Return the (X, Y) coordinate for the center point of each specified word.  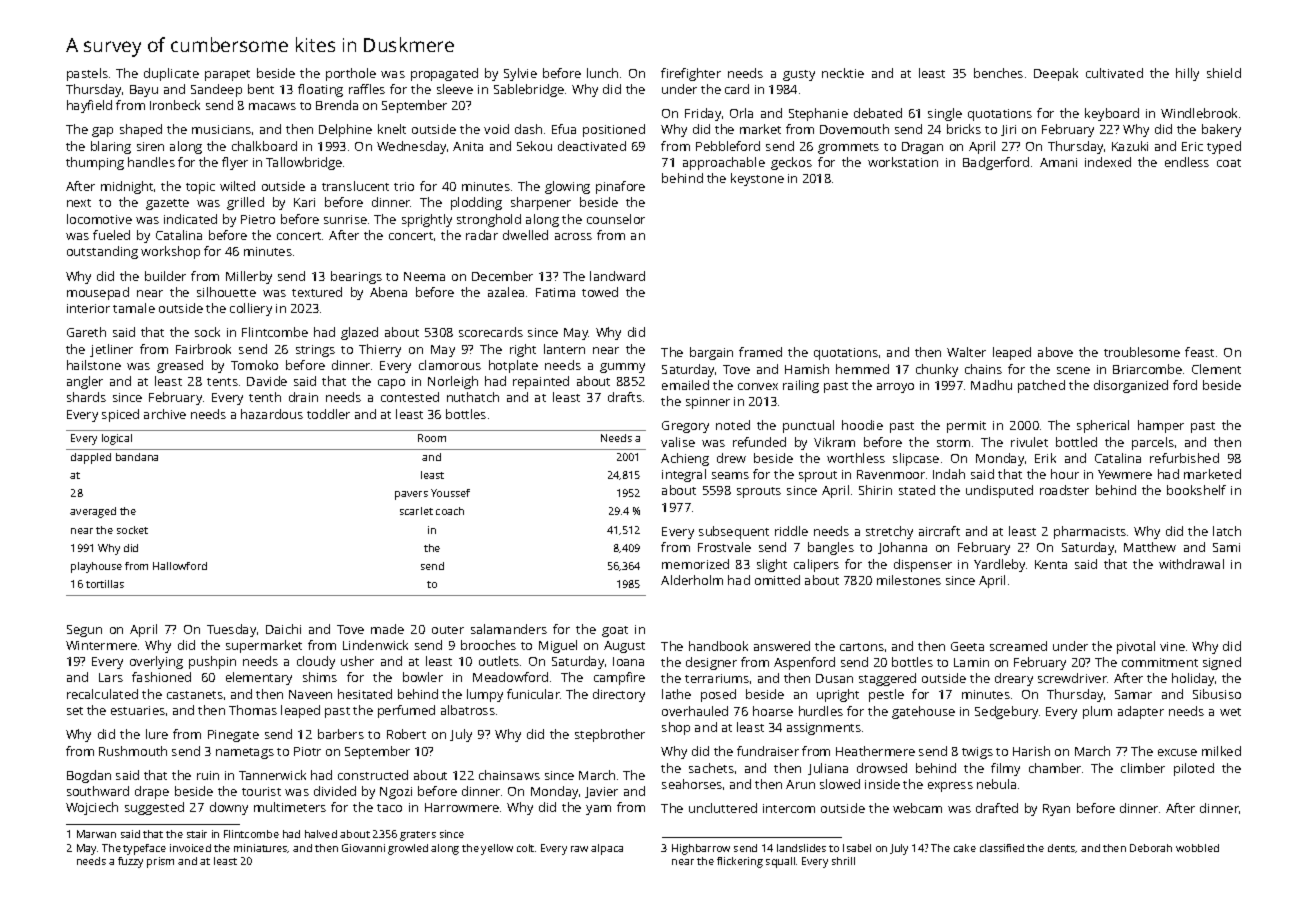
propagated (444, 74)
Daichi (283, 629)
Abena (388, 292)
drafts (625, 397)
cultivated (1114, 73)
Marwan (96, 834)
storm (953, 443)
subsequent (734, 532)
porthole (351, 74)
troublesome (1142, 352)
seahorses (692, 784)
